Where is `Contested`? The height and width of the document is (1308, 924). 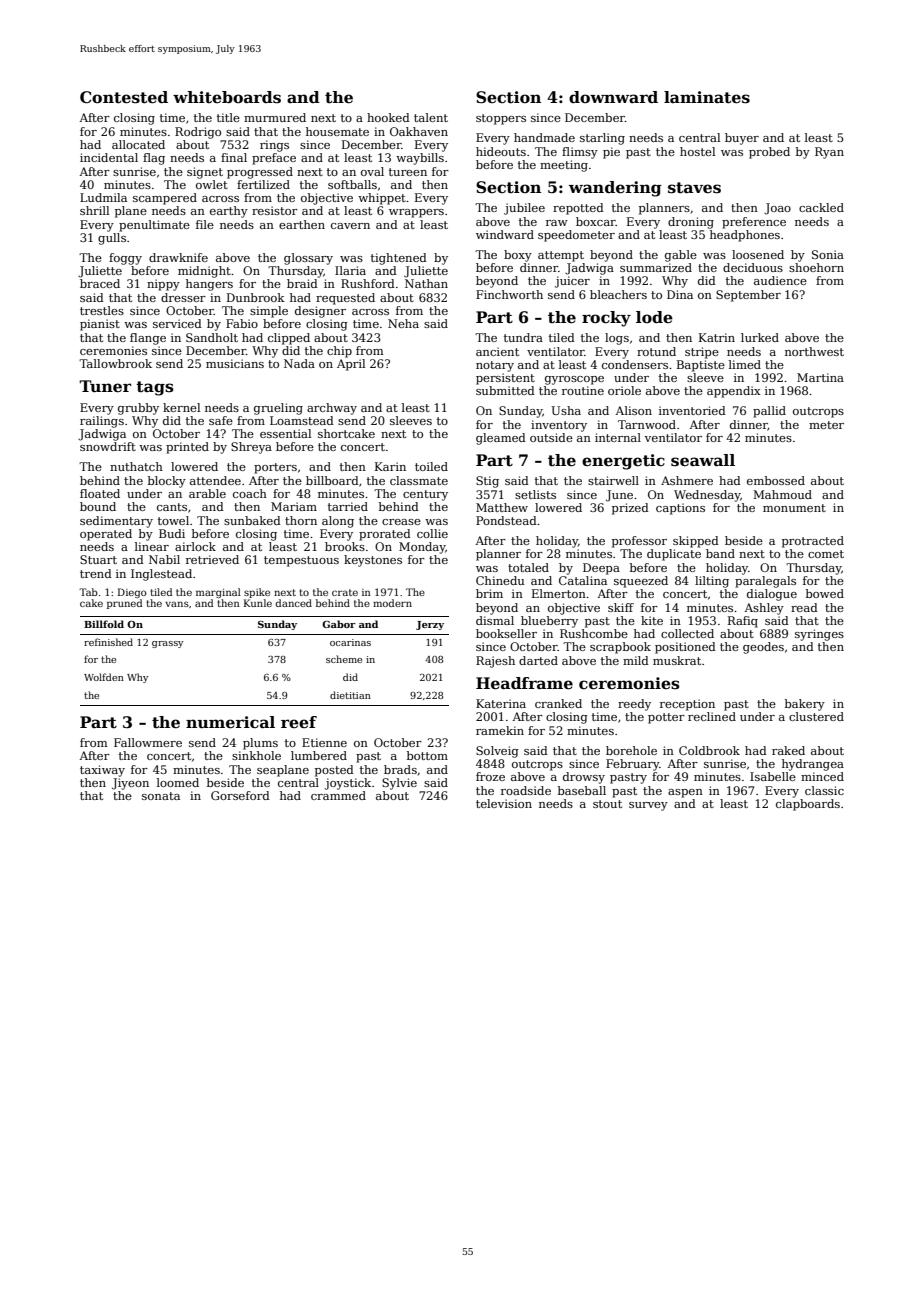
Contested is located at coordinates (124, 97).
